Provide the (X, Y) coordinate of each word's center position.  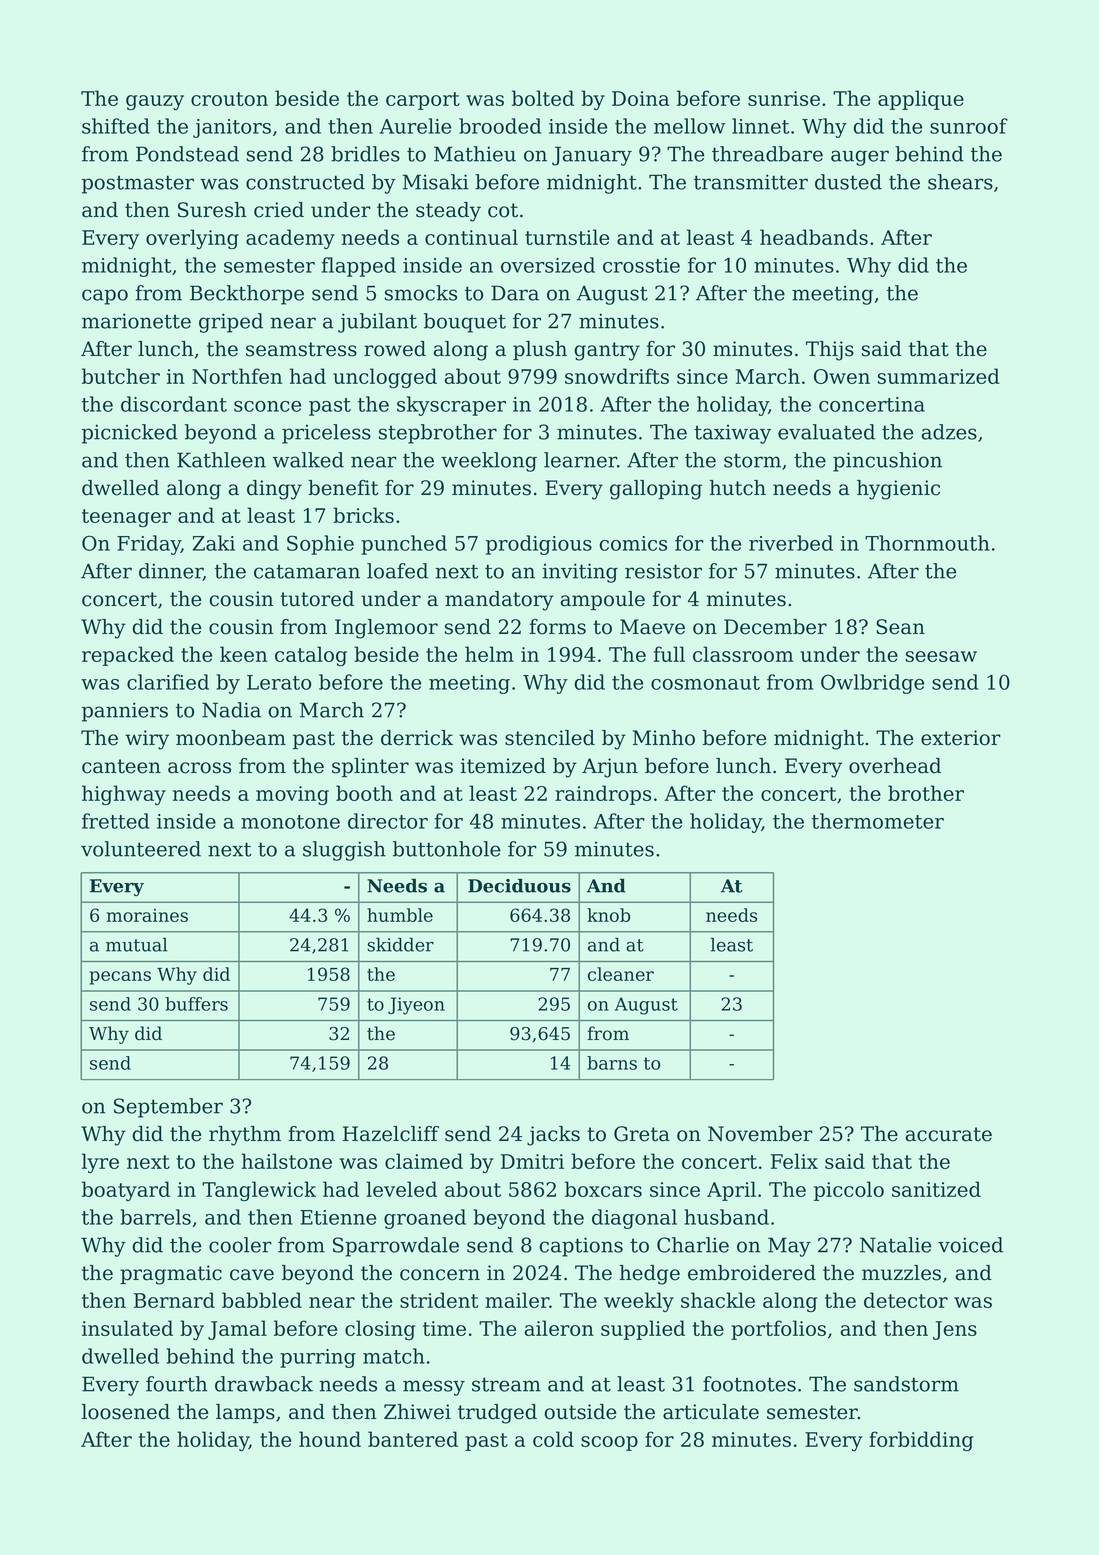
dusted (848, 182)
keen (243, 654)
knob (608, 915)
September (168, 1108)
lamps (245, 1413)
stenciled (550, 738)
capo (105, 297)
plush (540, 350)
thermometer (878, 821)
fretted (115, 821)
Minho (664, 738)
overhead (895, 766)
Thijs (830, 351)
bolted (543, 98)
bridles (365, 154)
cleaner (621, 974)
